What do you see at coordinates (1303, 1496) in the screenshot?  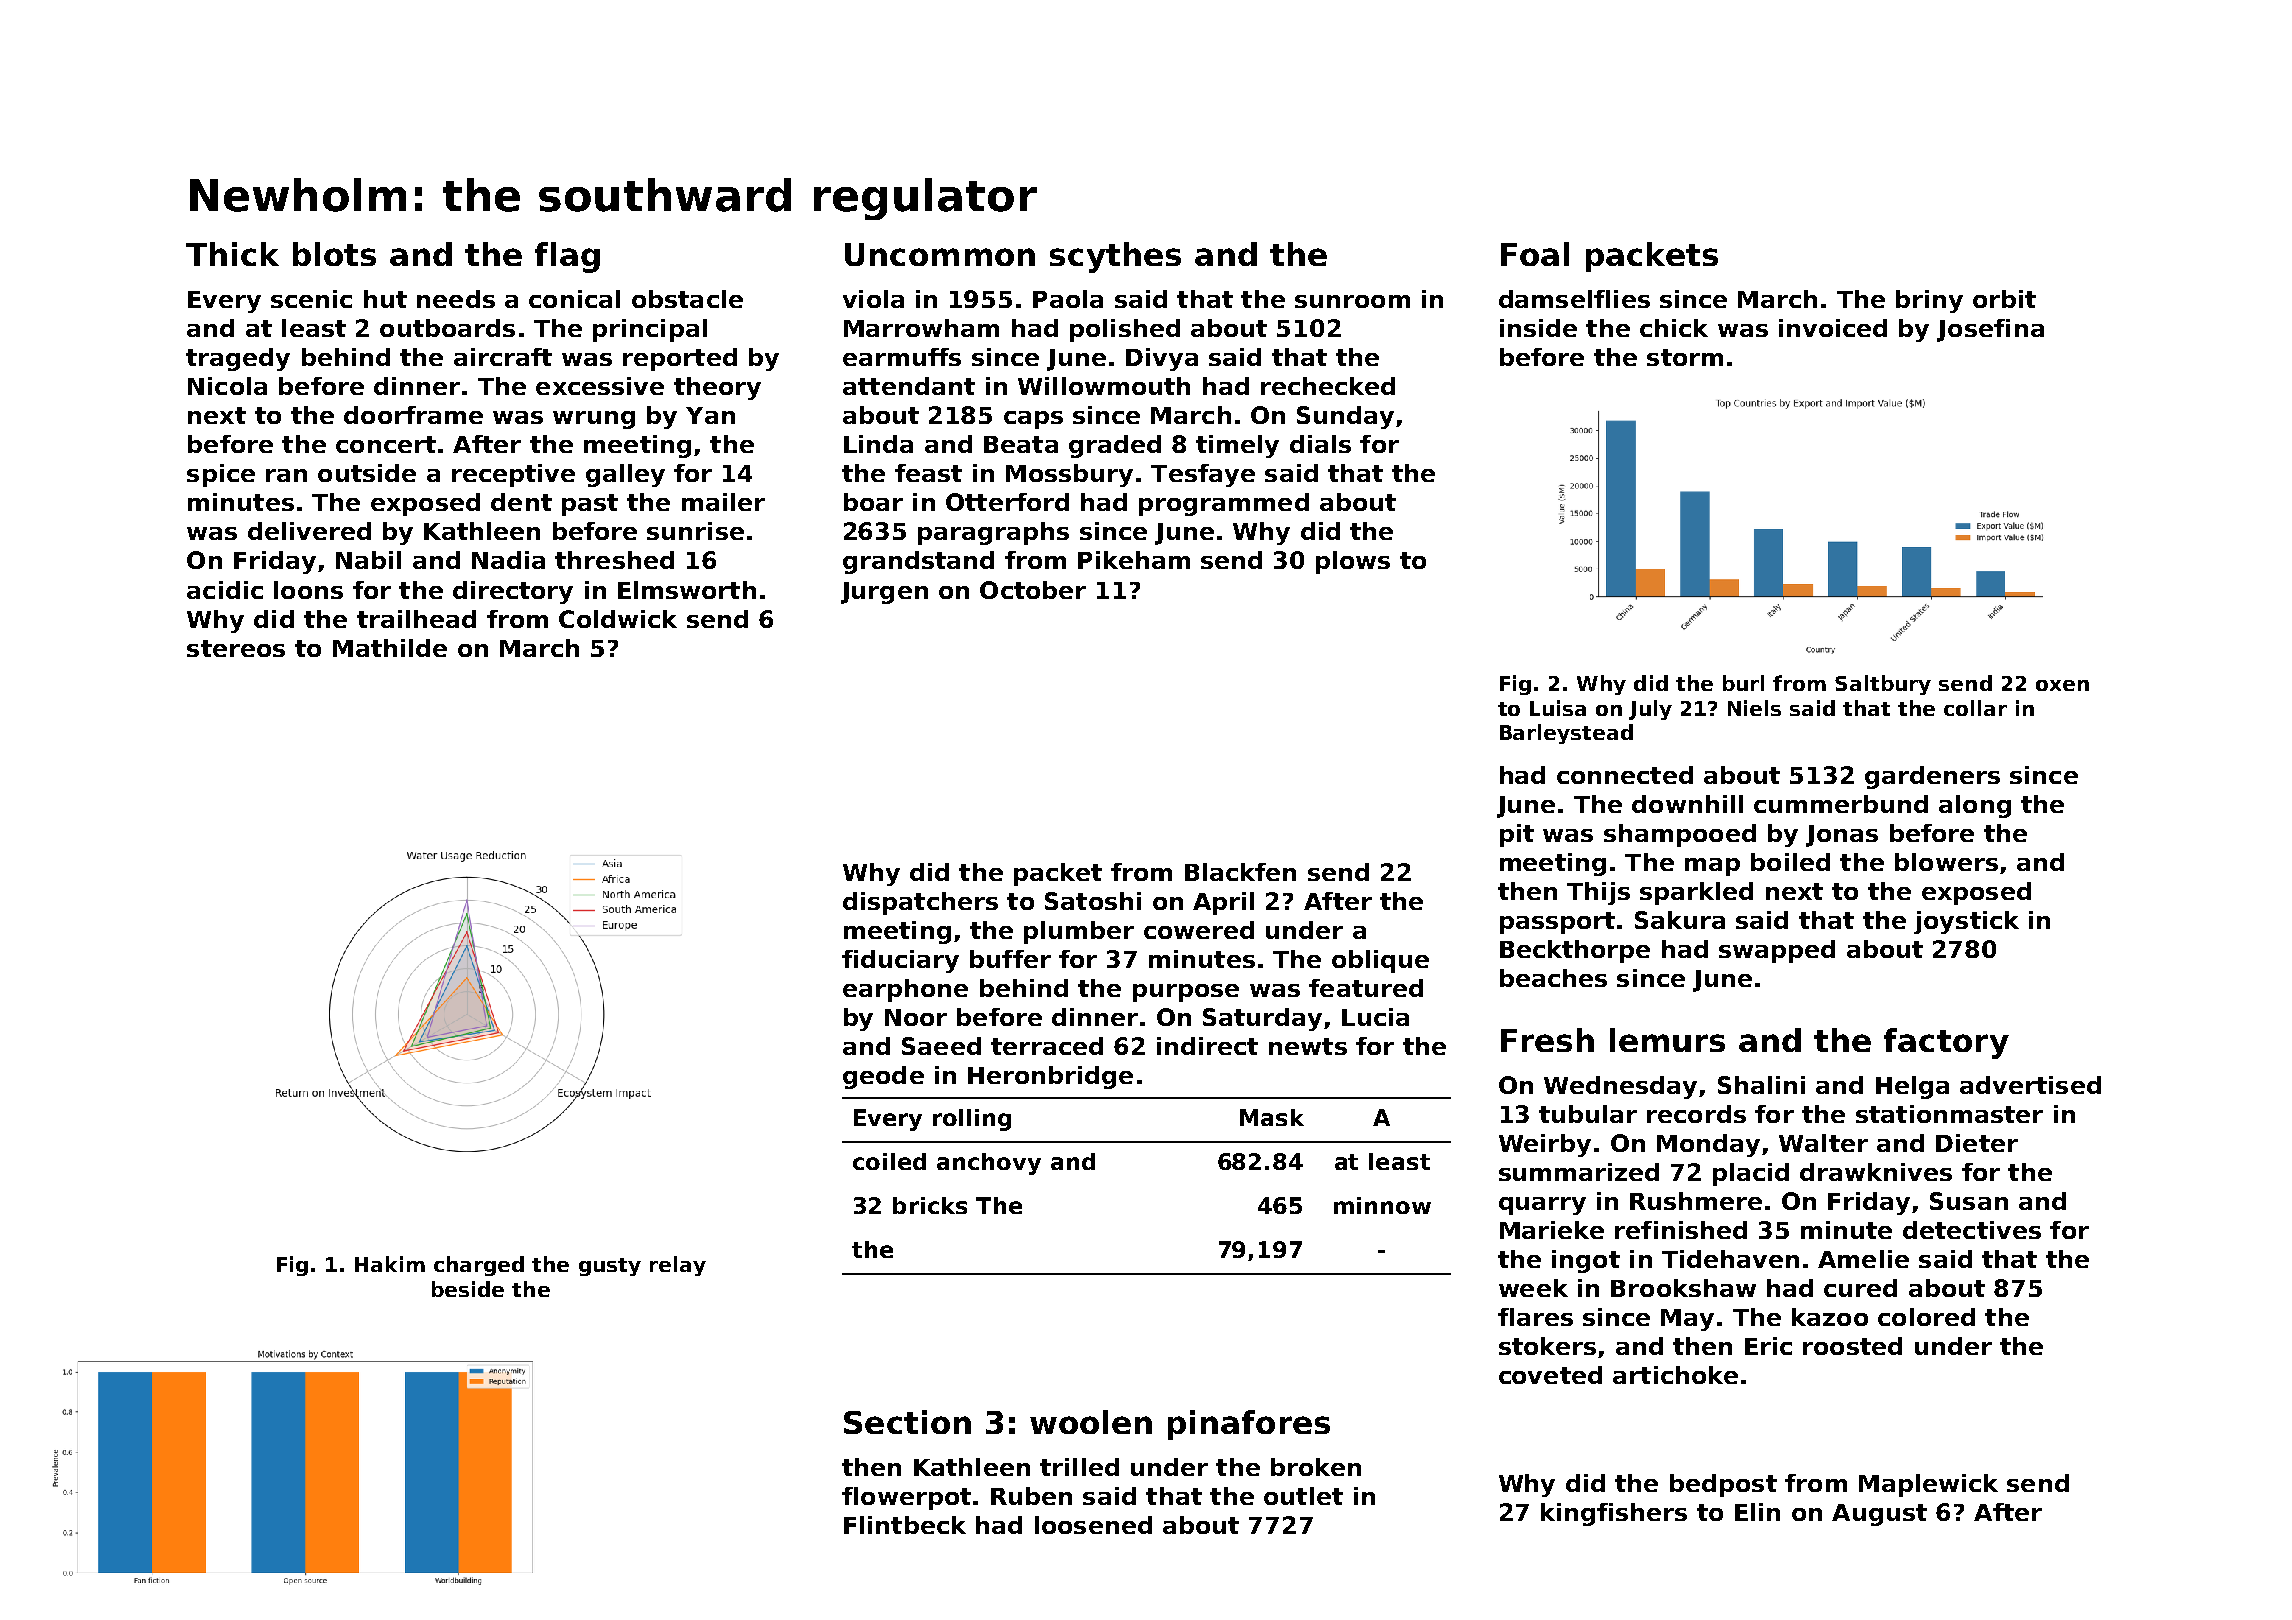 I see `outlet` at bounding box center [1303, 1496].
